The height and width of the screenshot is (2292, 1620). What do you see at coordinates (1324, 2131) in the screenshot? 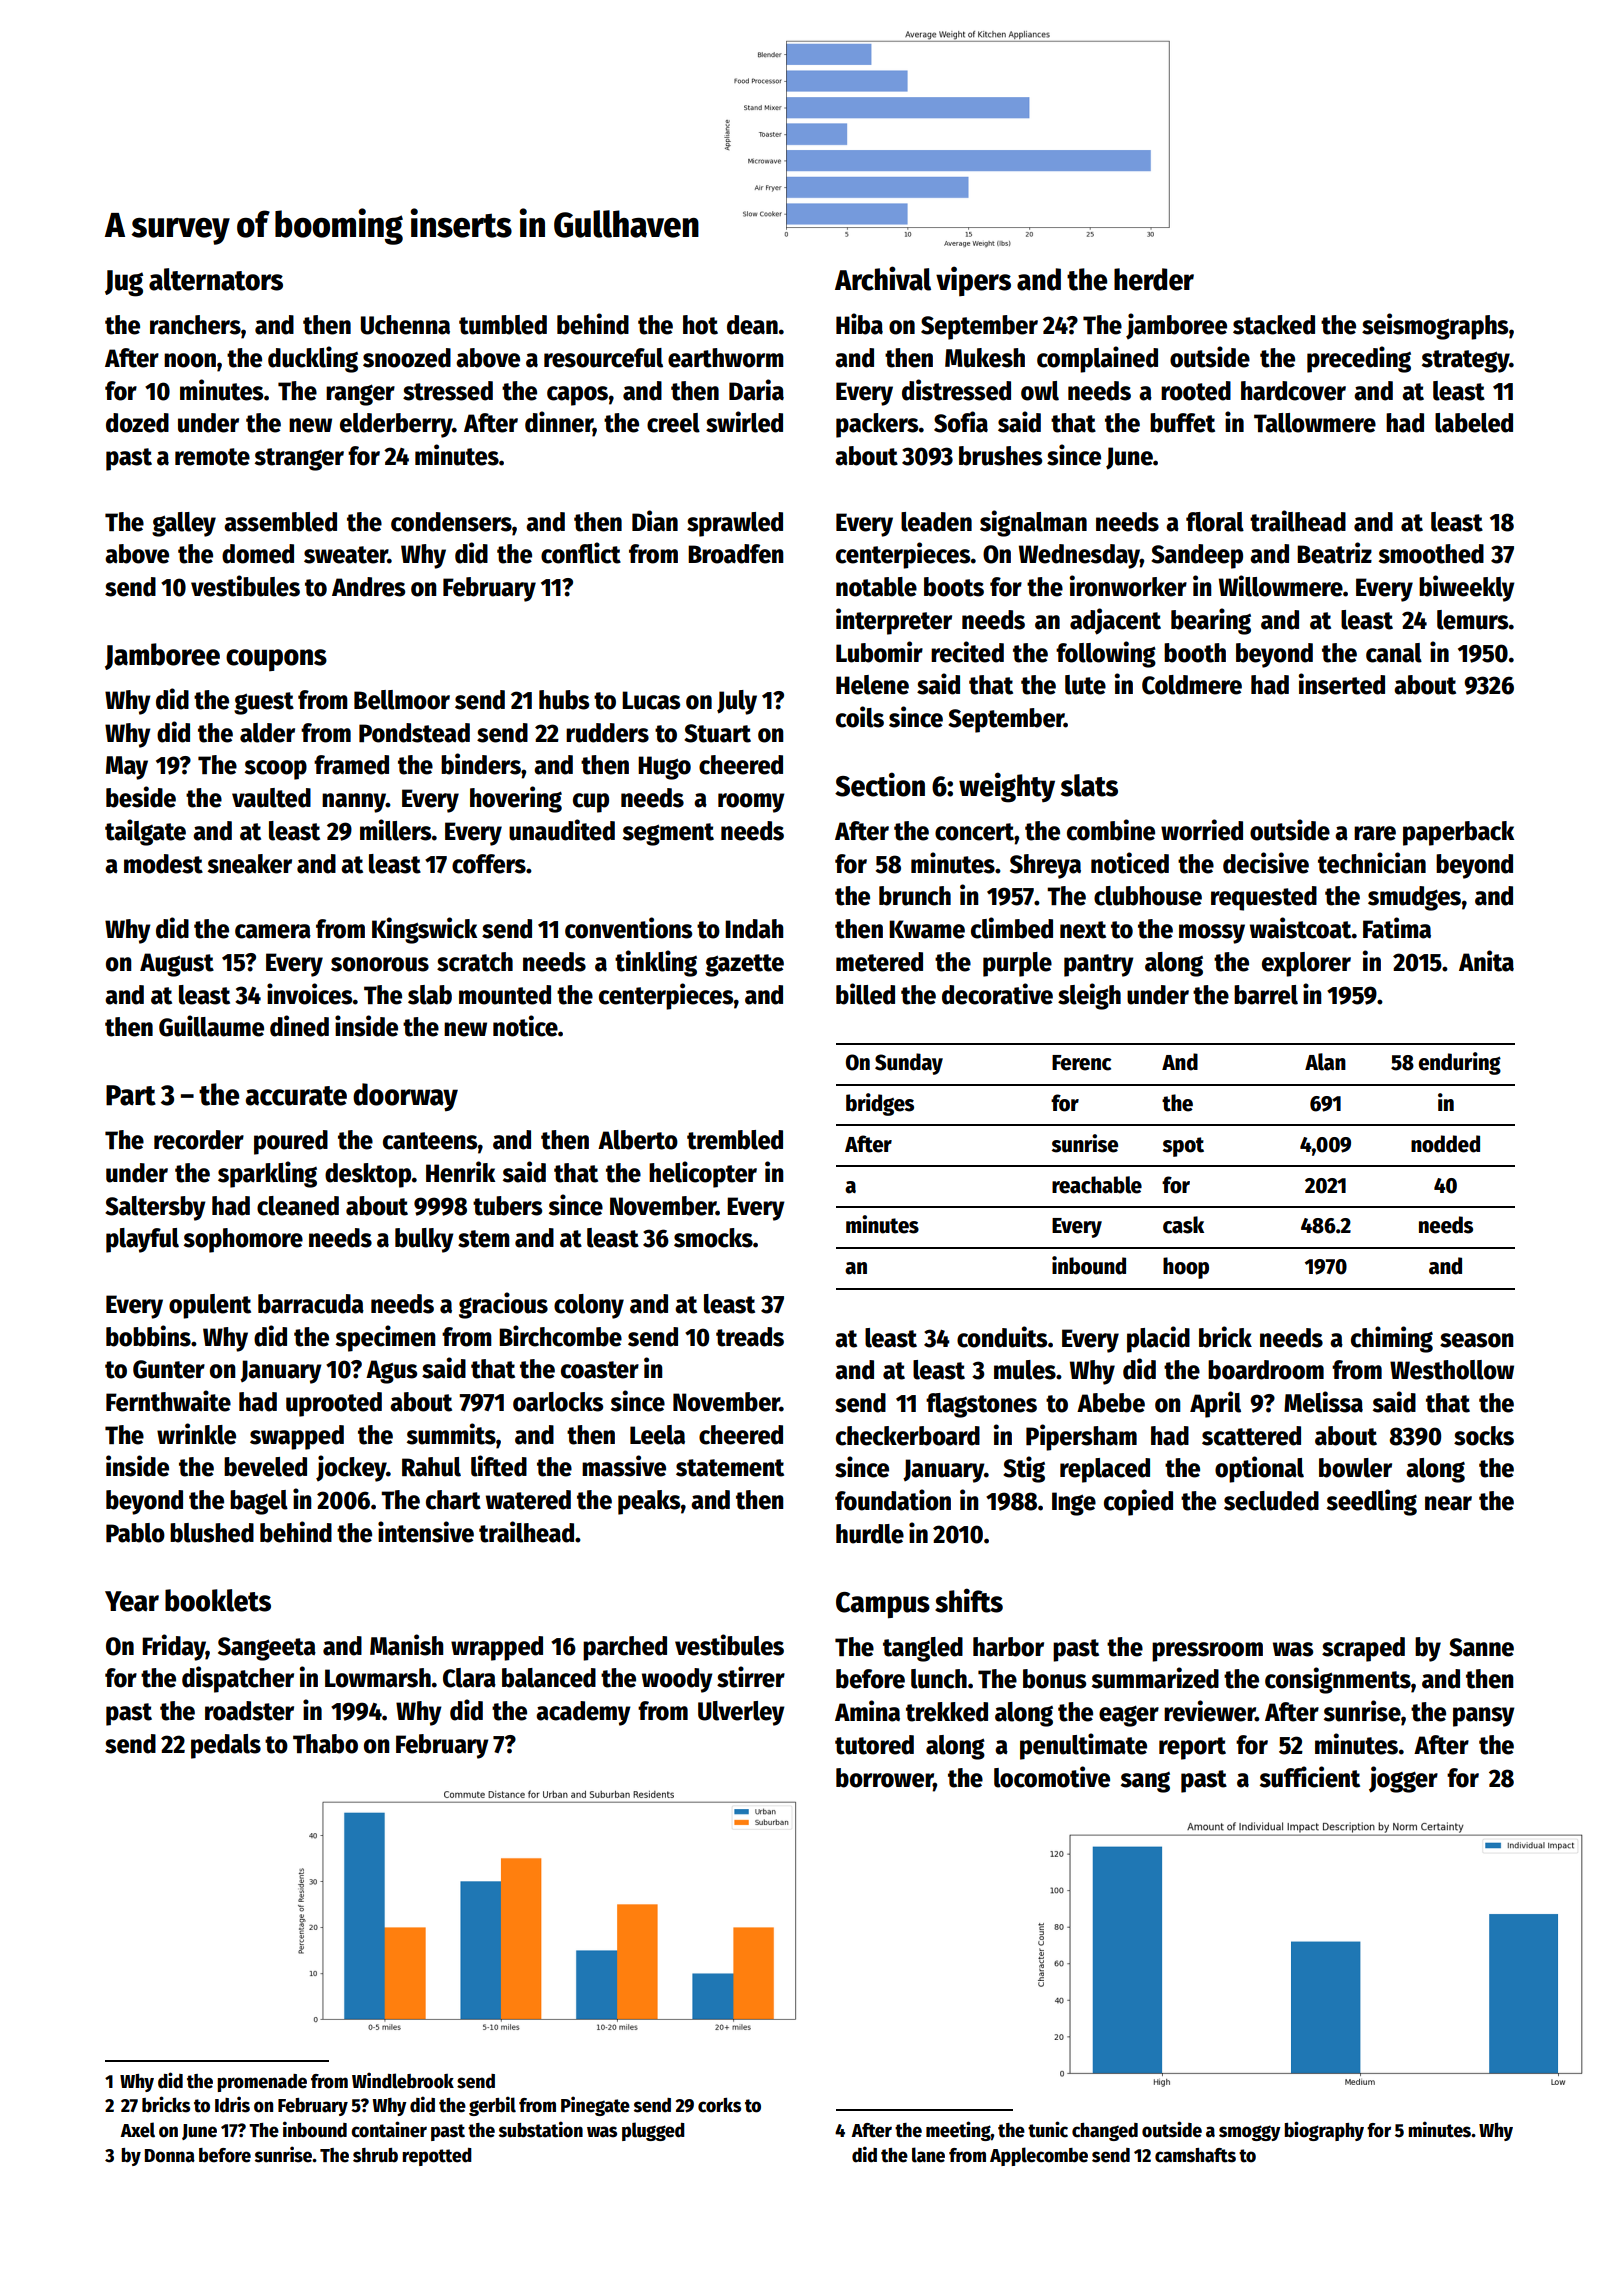
I see `biography` at bounding box center [1324, 2131].
